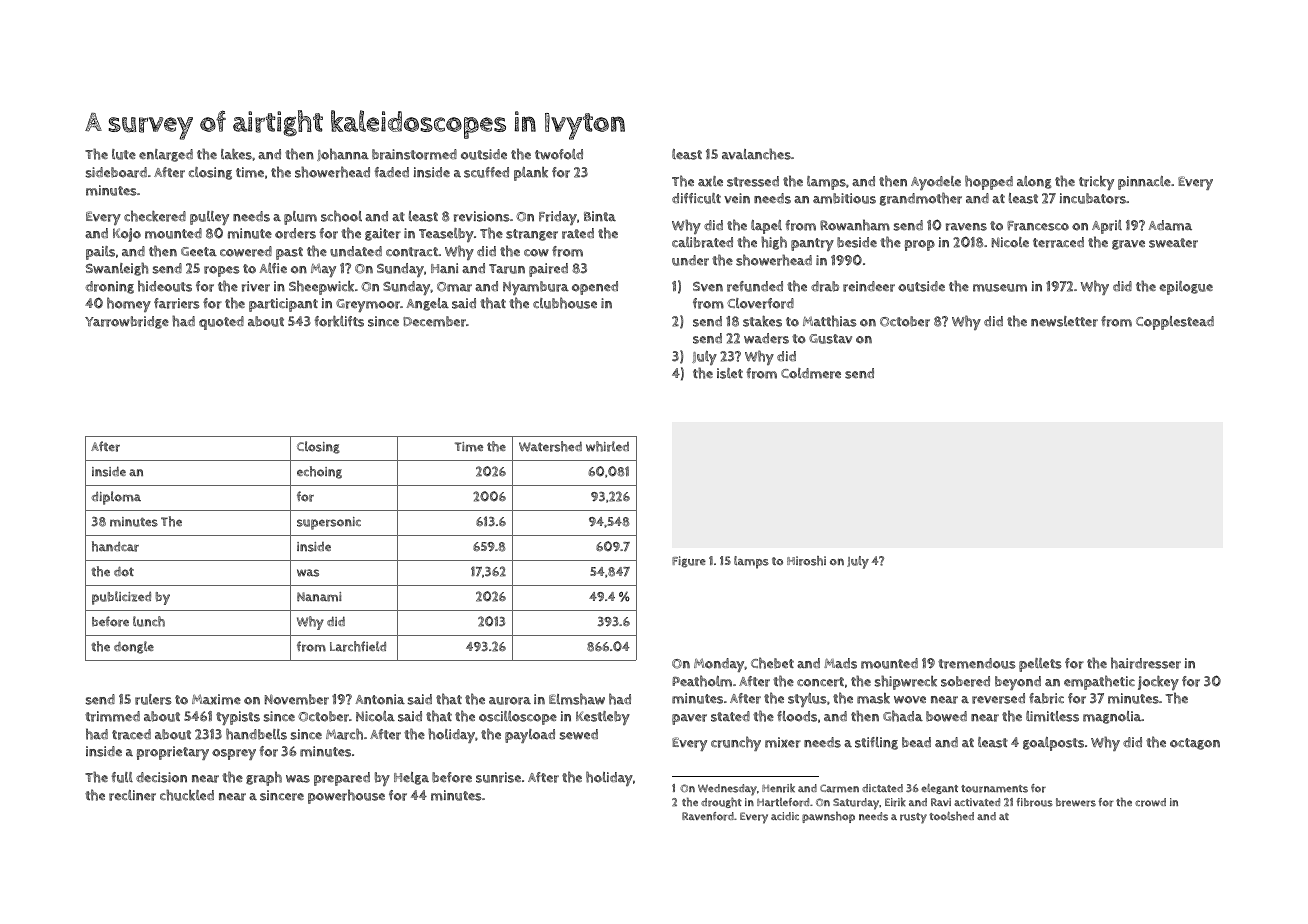 This screenshot has width=1308, height=924. Describe the element at coordinates (965, 681) in the screenshot. I see `sobered` at that location.
